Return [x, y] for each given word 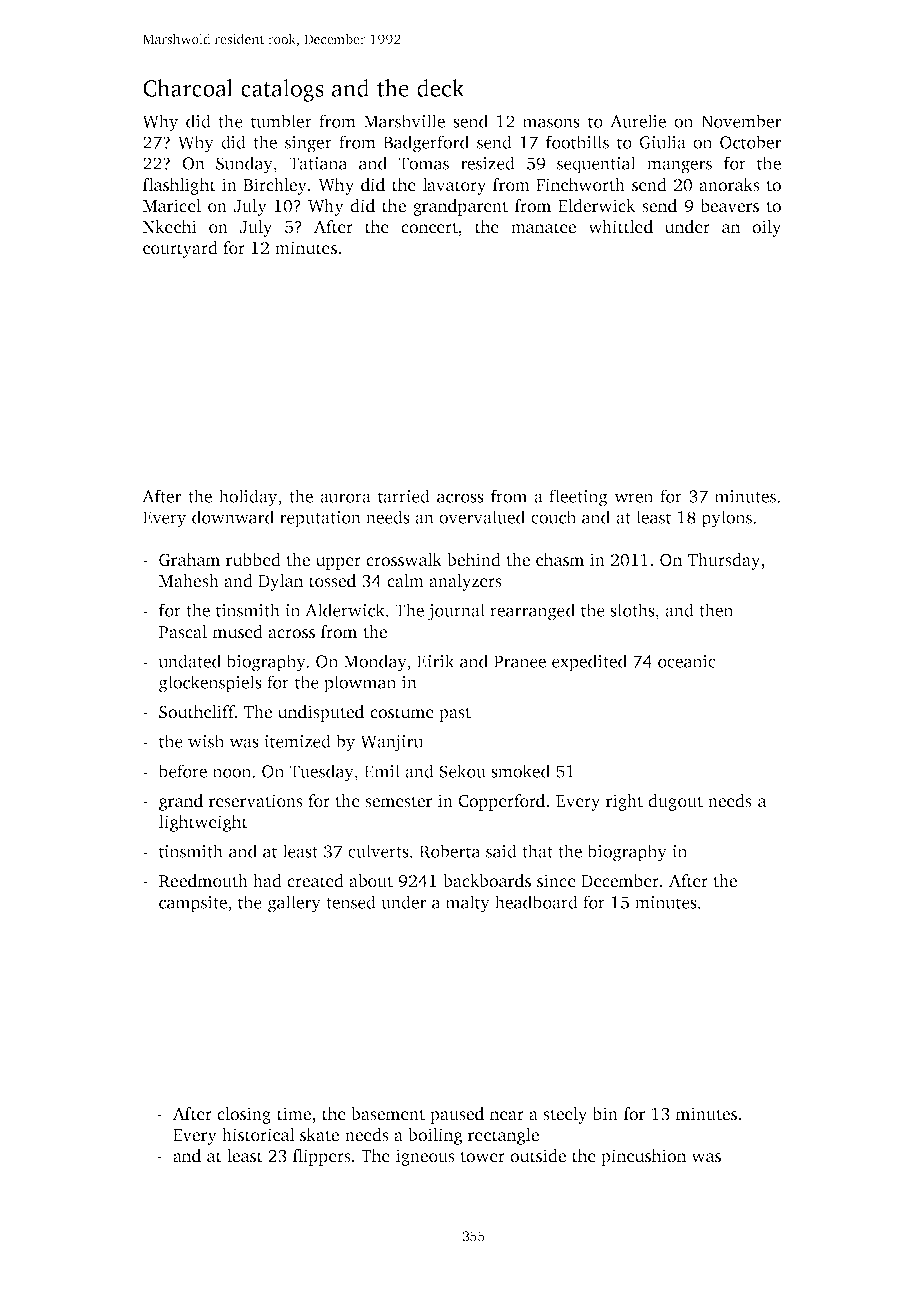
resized [488, 163]
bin [605, 1113]
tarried [404, 496]
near [507, 1116]
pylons [727, 519]
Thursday [724, 561]
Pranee [520, 661]
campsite [193, 904]
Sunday [244, 165]
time [294, 1114]
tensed [351, 902]
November [741, 121]
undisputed [321, 713]
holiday [248, 498]
